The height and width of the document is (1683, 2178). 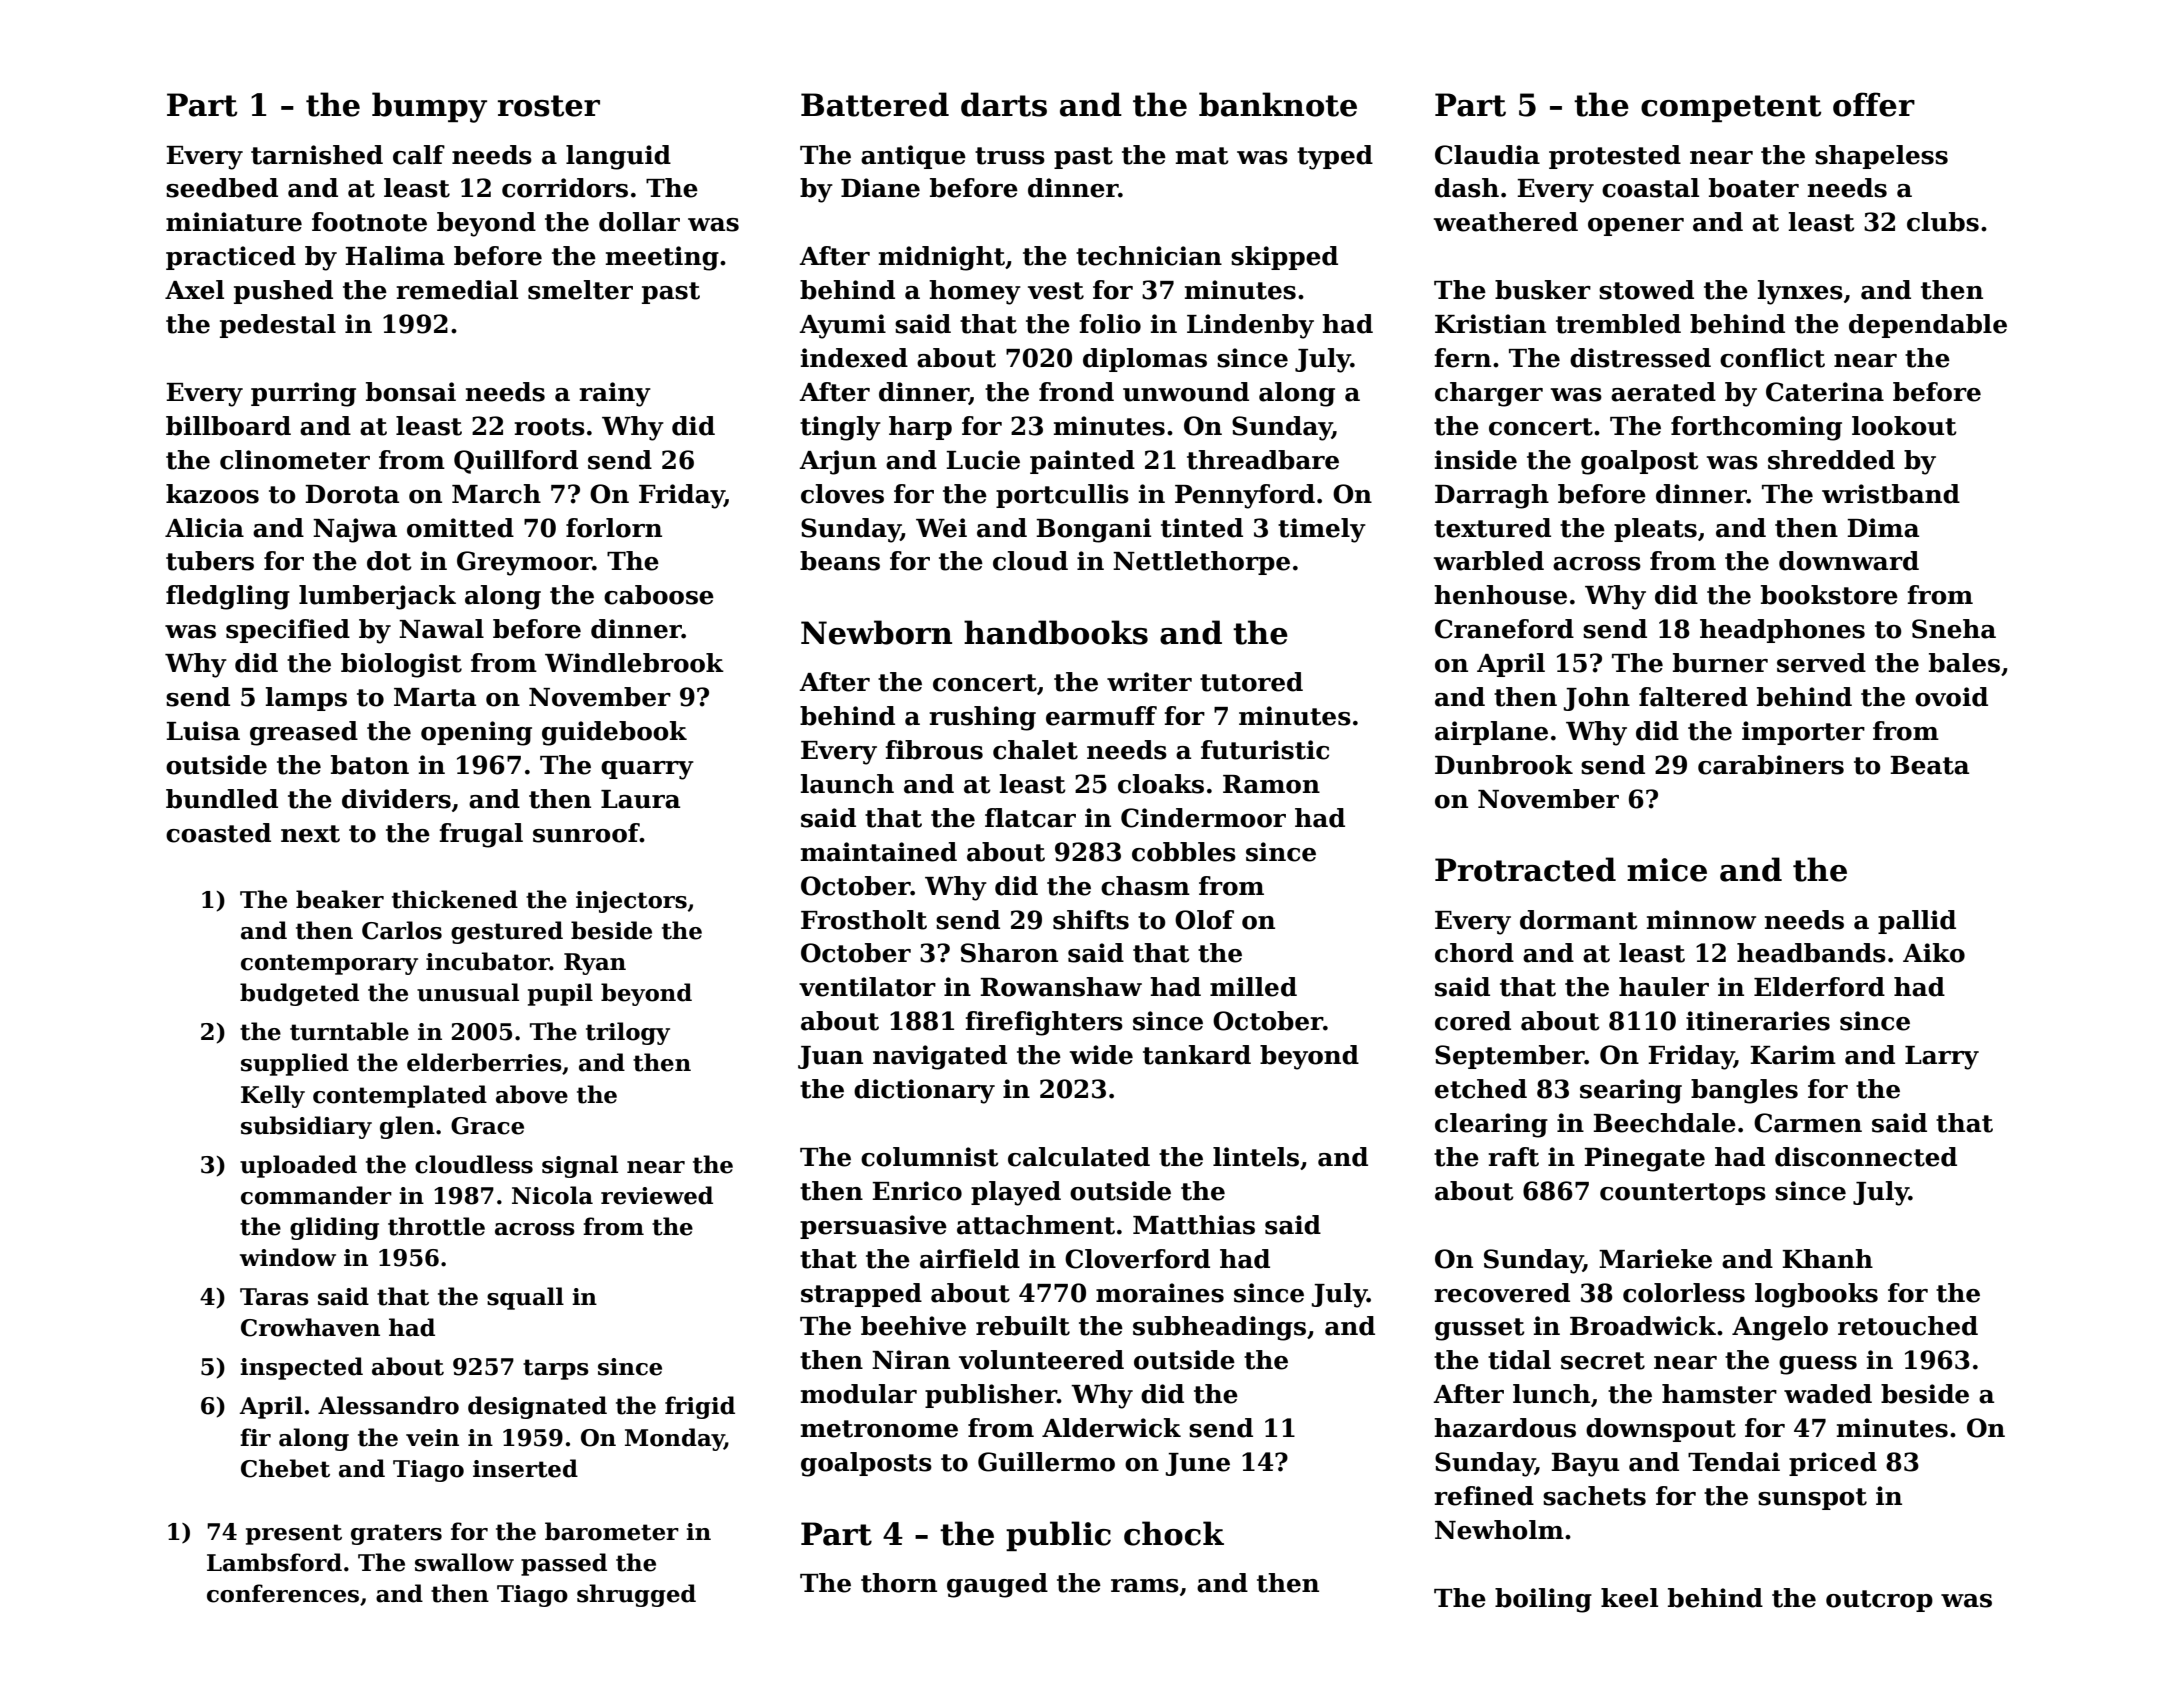 What do you see at coordinates (1201, 563) in the document?
I see `Nettlethorpe` at bounding box center [1201, 563].
